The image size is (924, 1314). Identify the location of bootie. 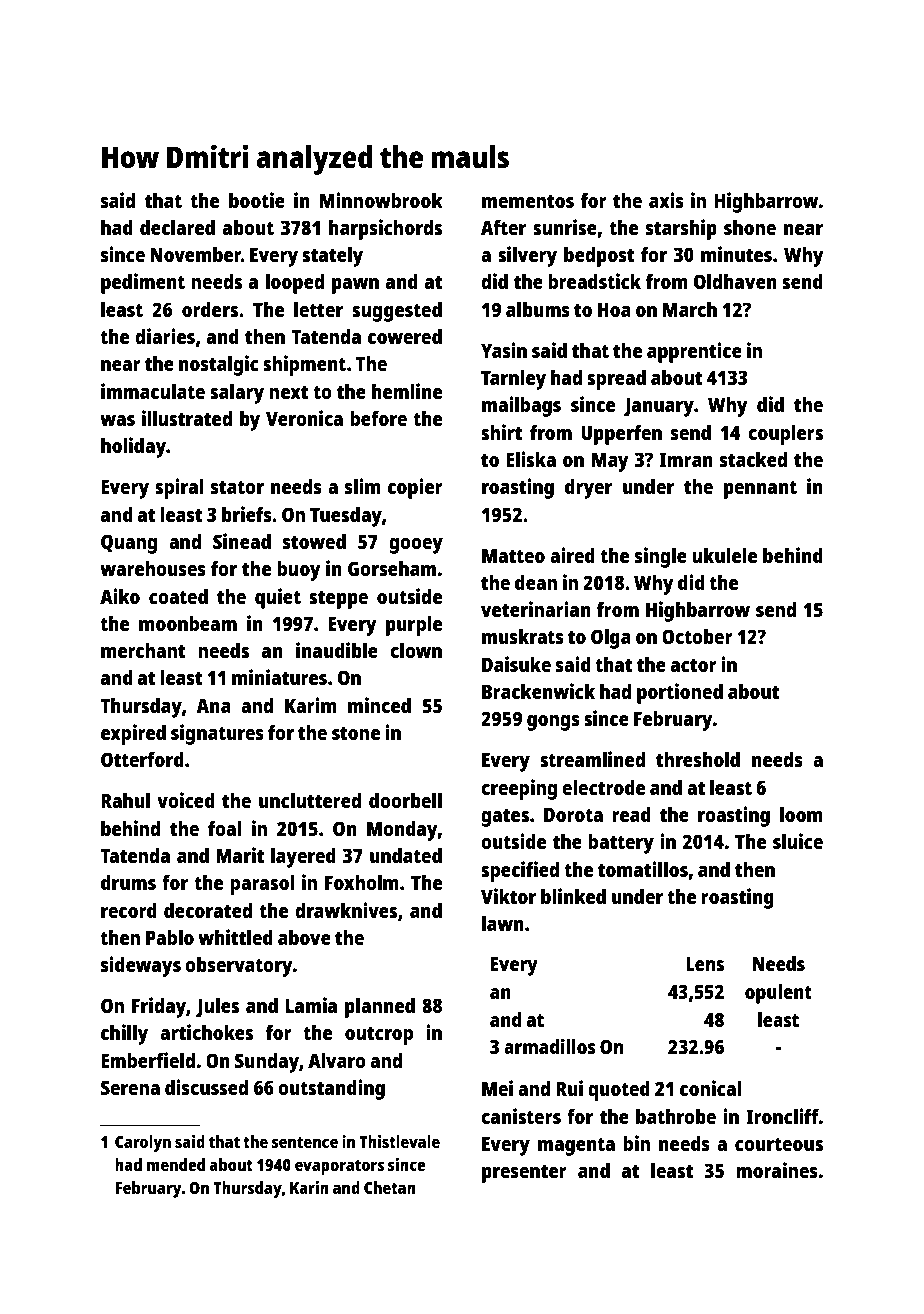
(257, 200).
